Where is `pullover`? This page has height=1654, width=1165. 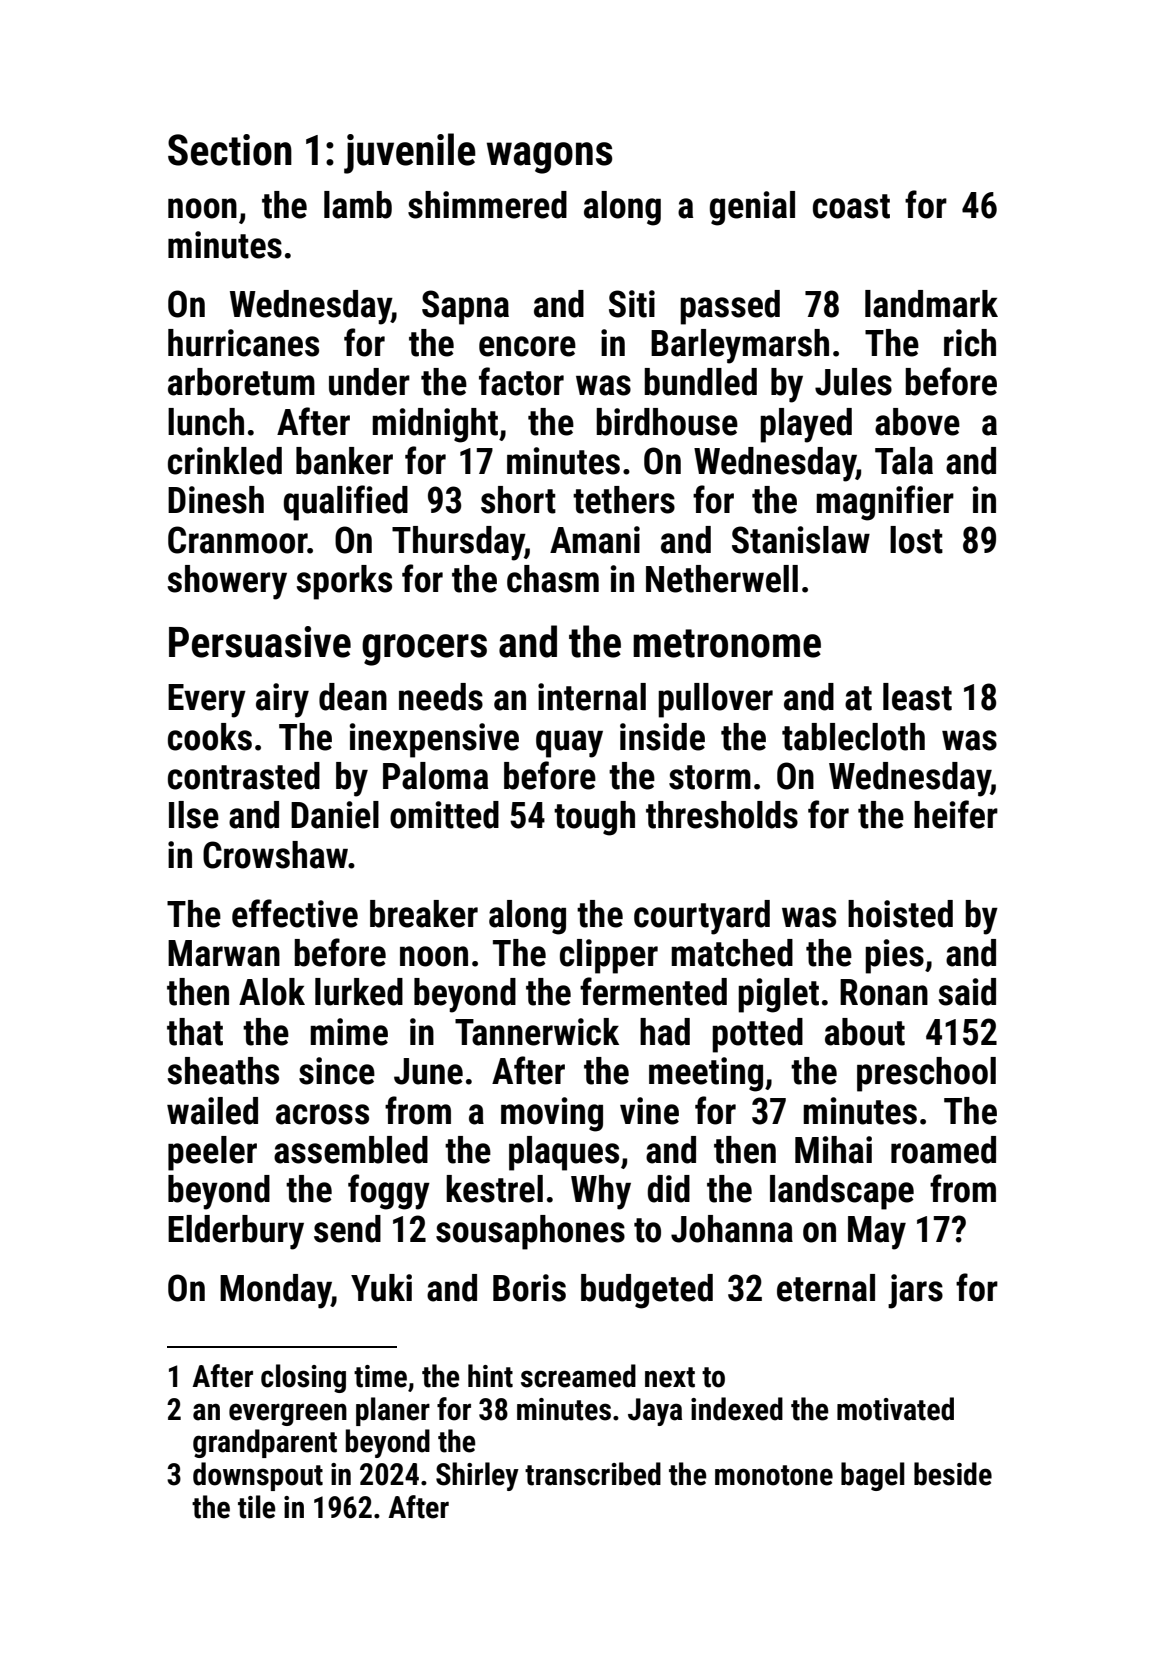
pullover is located at coordinates (715, 700).
